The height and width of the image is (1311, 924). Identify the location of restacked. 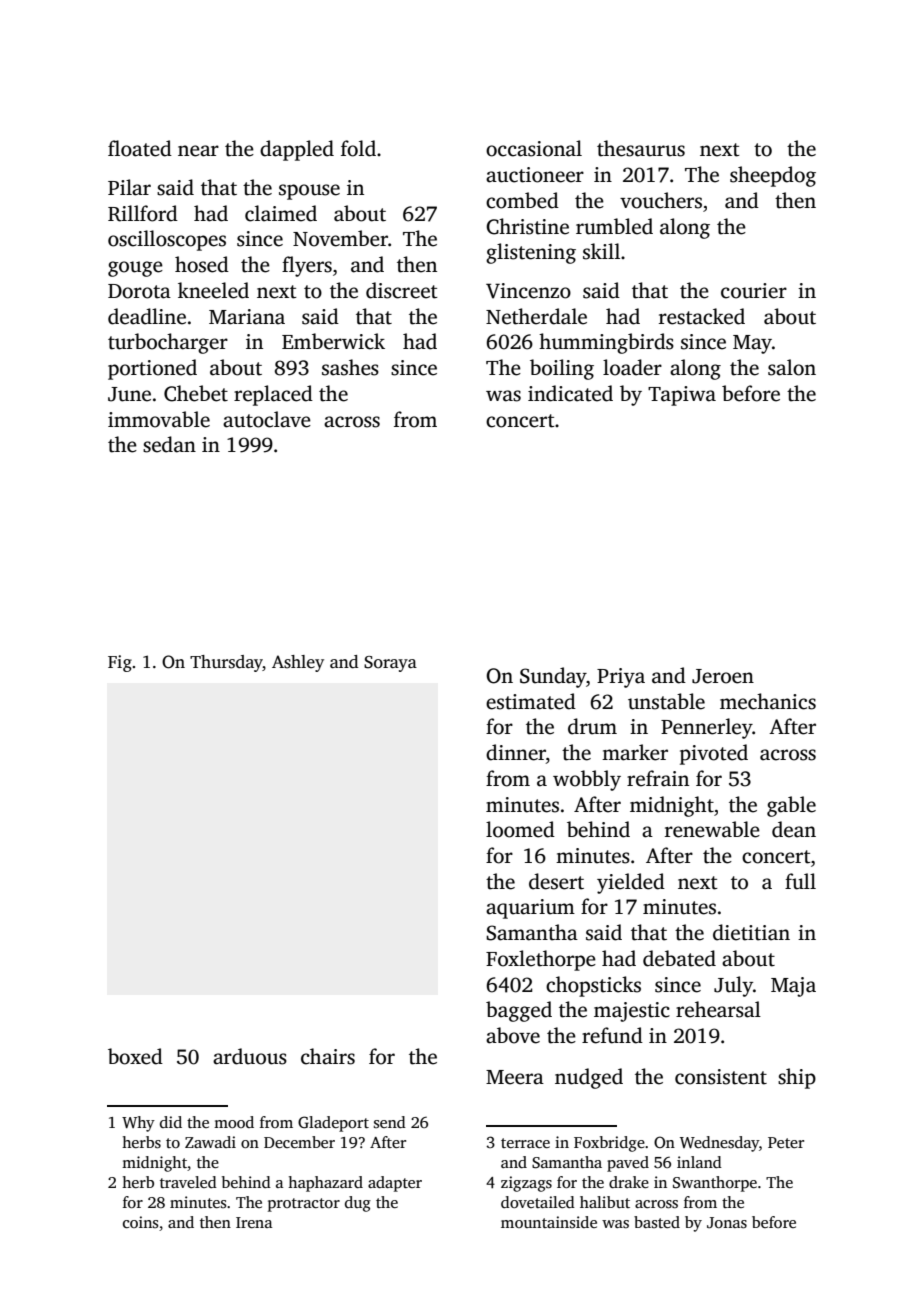
(702, 316).
